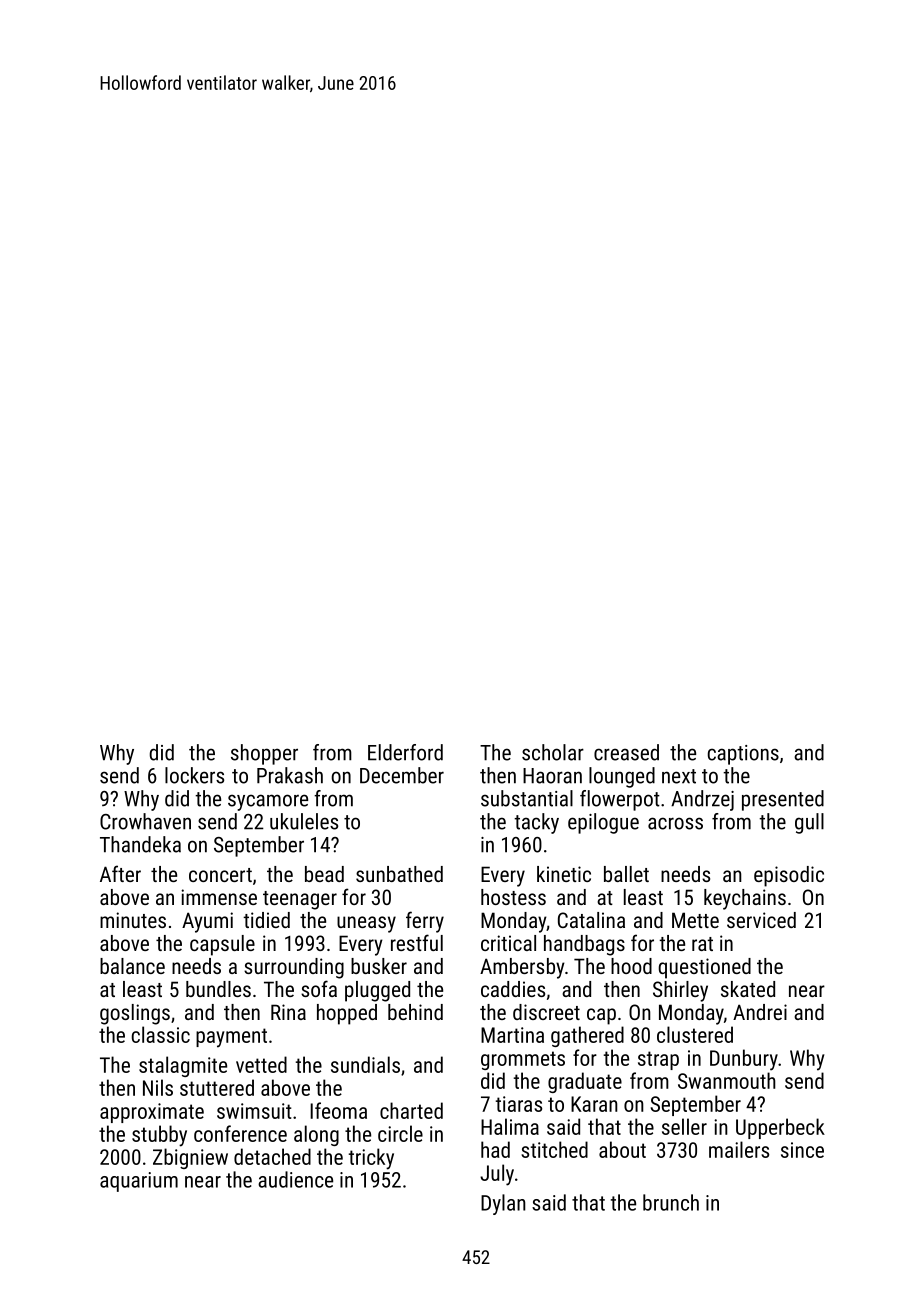 This screenshot has width=924, height=1311. What do you see at coordinates (295, 1179) in the screenshot?
I see `audience` at bounding box center [295, 1179].
